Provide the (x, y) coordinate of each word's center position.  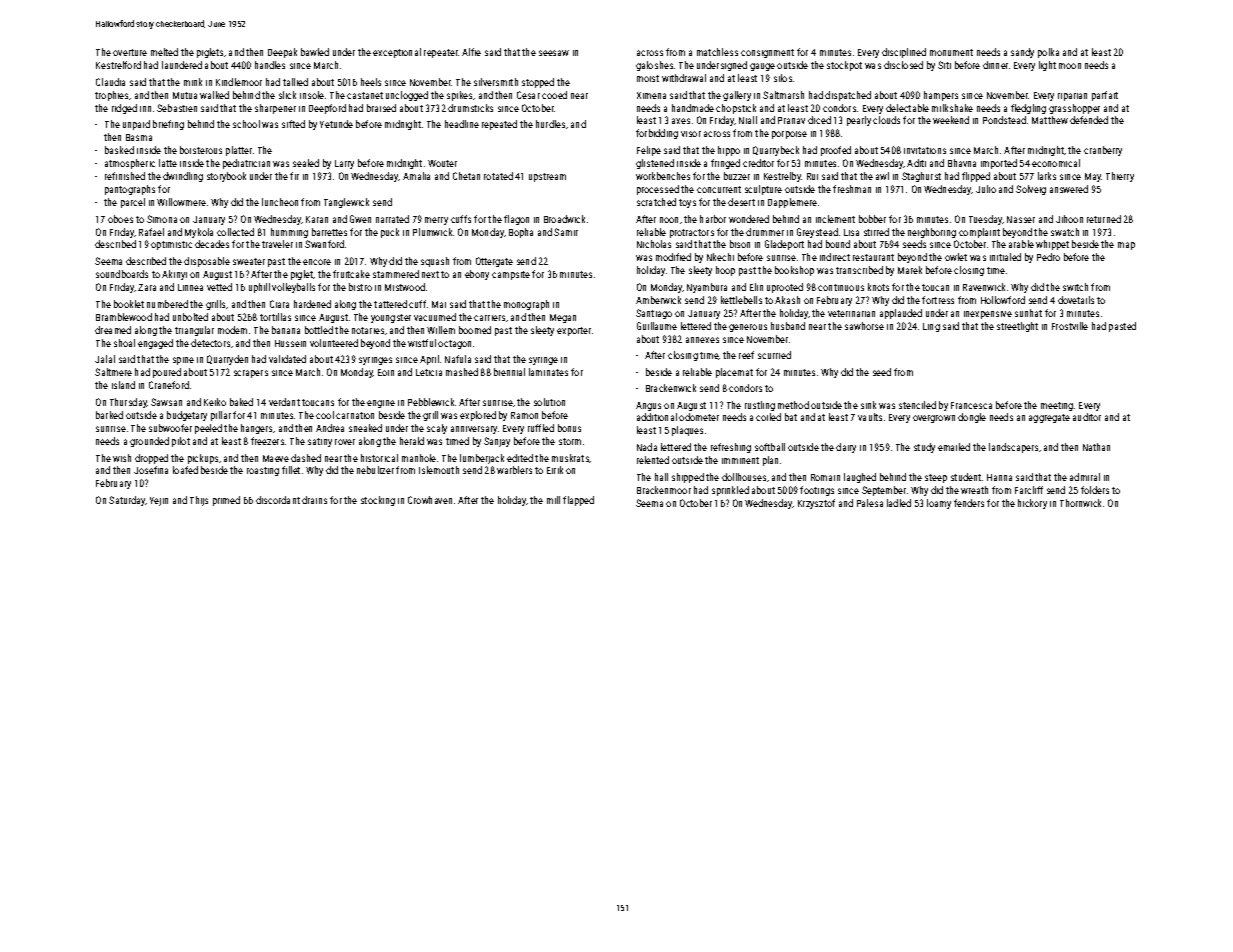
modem (232, 330)
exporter (574, 331)
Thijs (199, 501)
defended (1089, 120)
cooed (554, 95)
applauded (901, 314)
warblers (514, 470)
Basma (139, 137)
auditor (1087, 417)
